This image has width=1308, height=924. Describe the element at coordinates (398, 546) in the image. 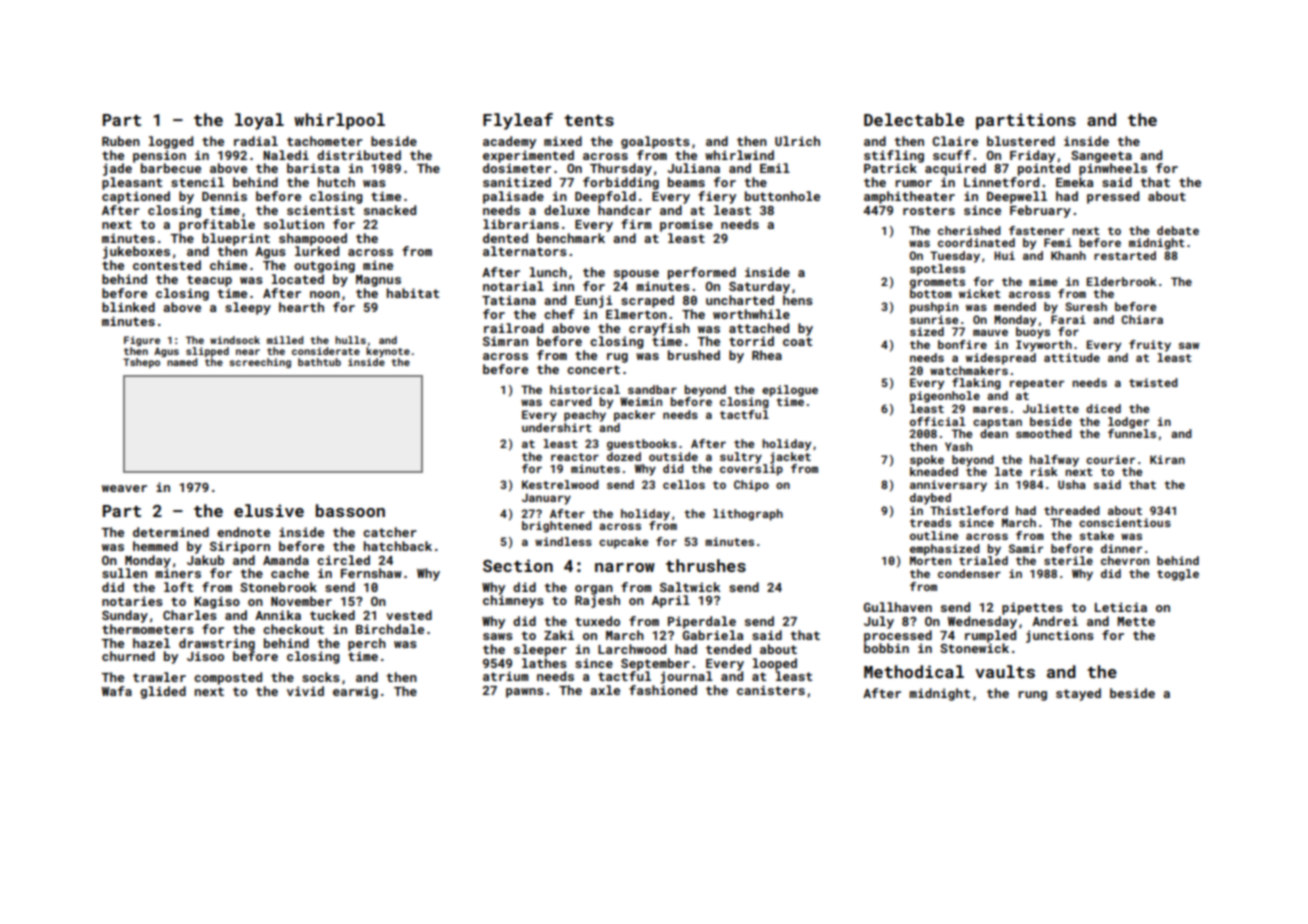

I see `hatchback` at that location.
